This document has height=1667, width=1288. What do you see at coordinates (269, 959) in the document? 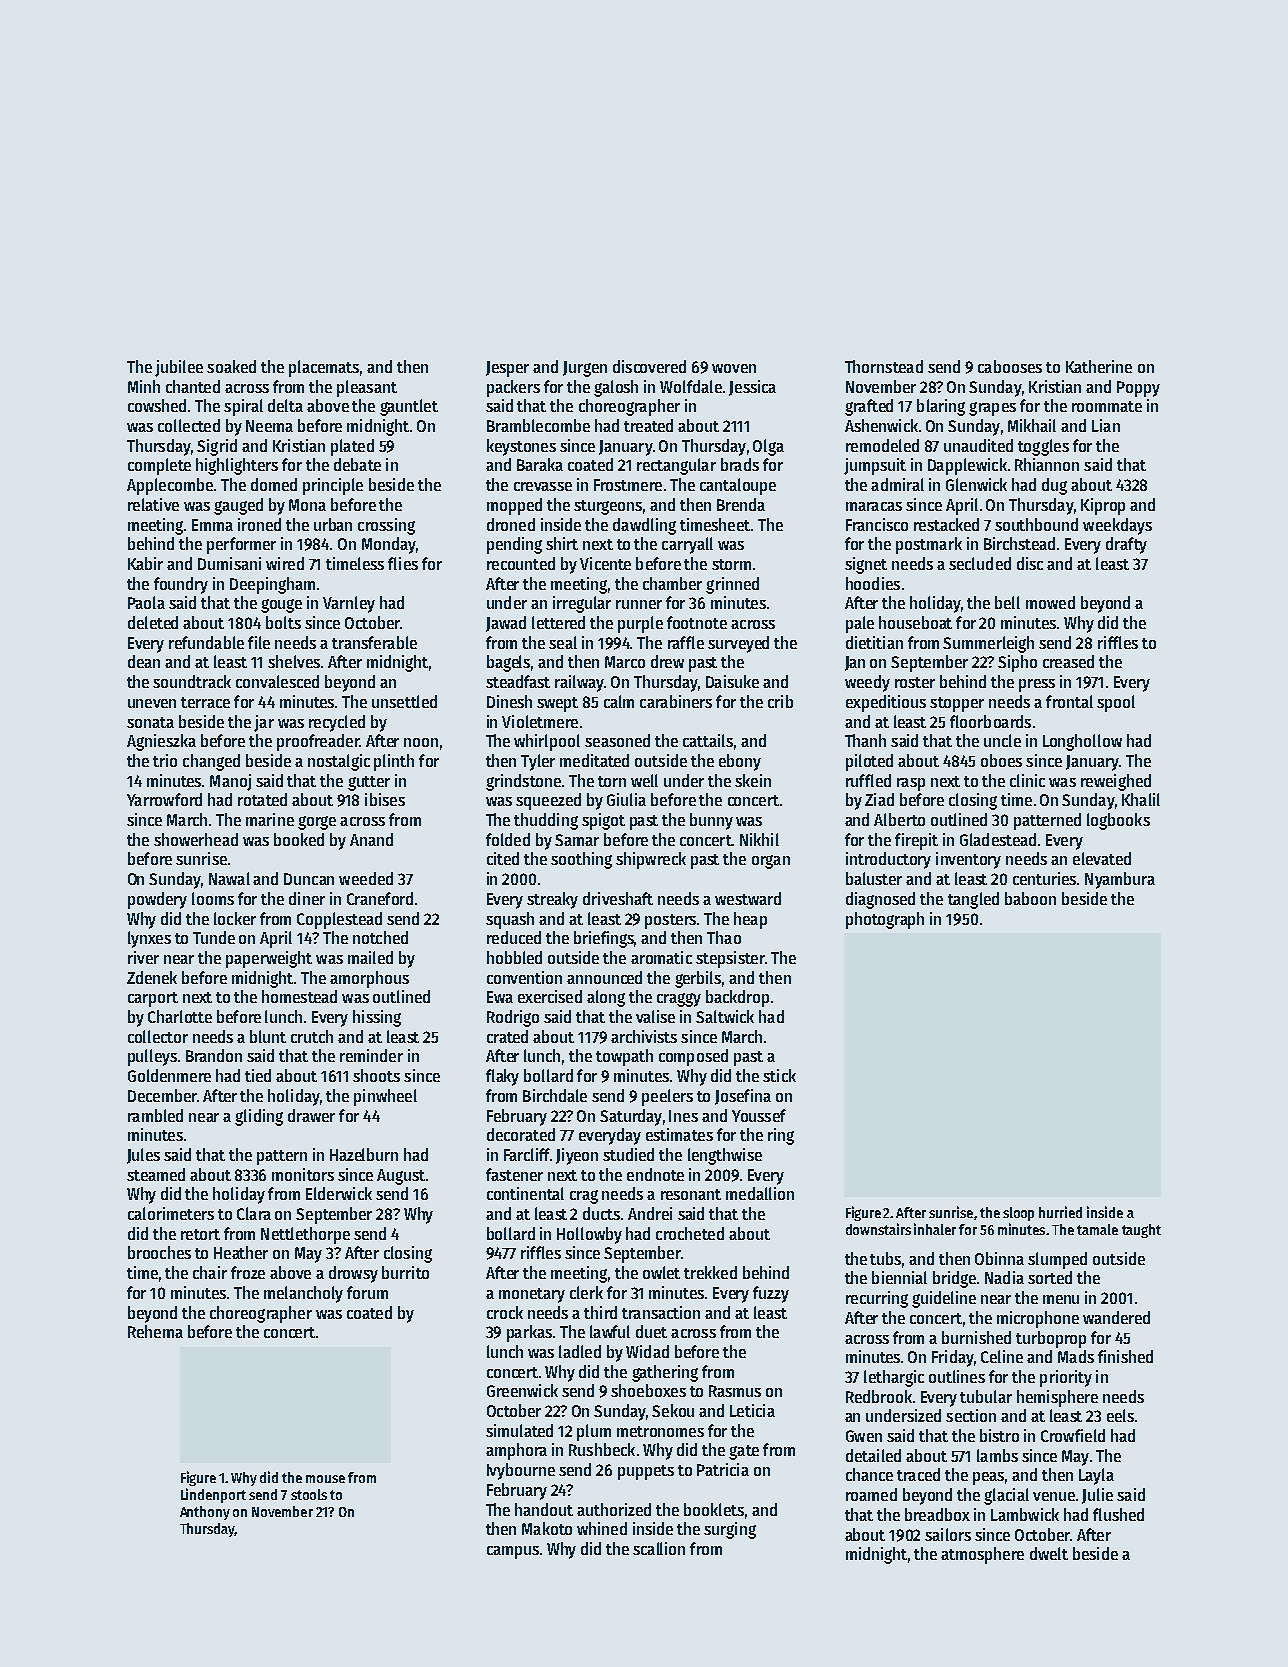
I see `paperweight` at bounding box center [269, 959].
